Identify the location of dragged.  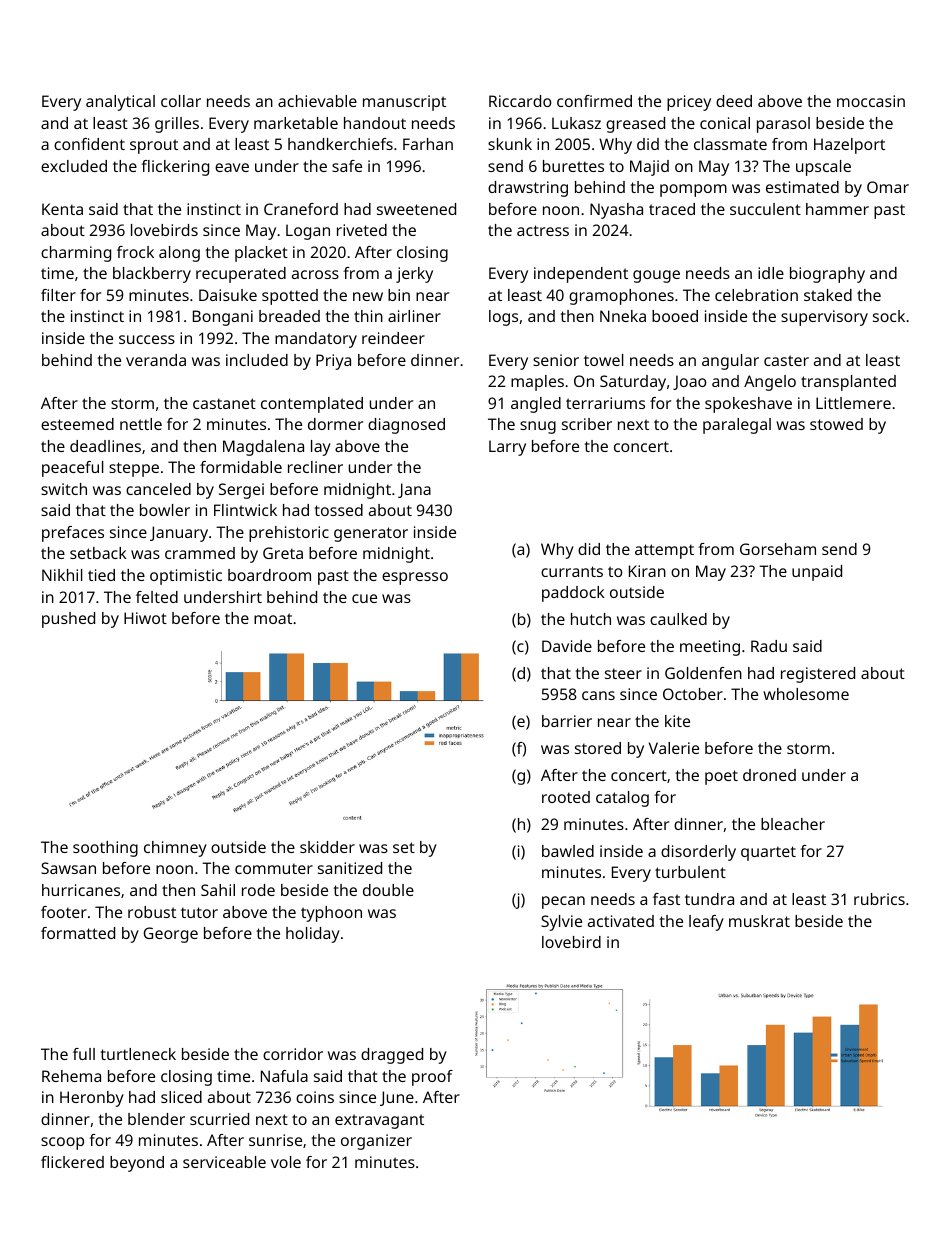
(392, 1056).
